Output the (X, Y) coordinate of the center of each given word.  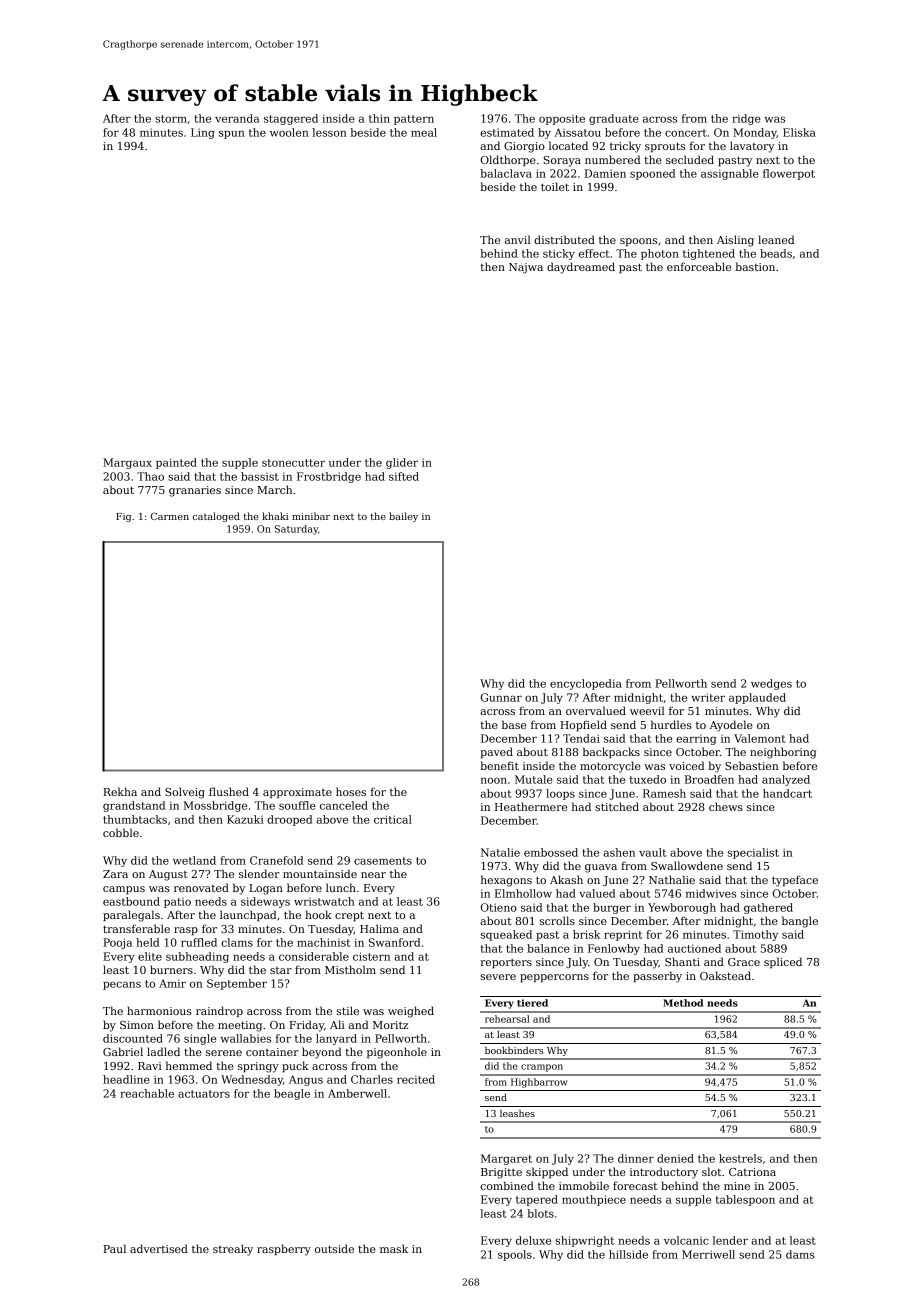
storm (171, 119)
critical (393, 819)
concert (686, 133)
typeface (795, 881)
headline (126, 1079)
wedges (771, 684)
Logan (266, 889)
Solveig (185, 793)
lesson (329, 132)
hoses (351, 791)
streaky (233, 1250)
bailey (403, 517)
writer (708, 697)
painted (176, 463)
